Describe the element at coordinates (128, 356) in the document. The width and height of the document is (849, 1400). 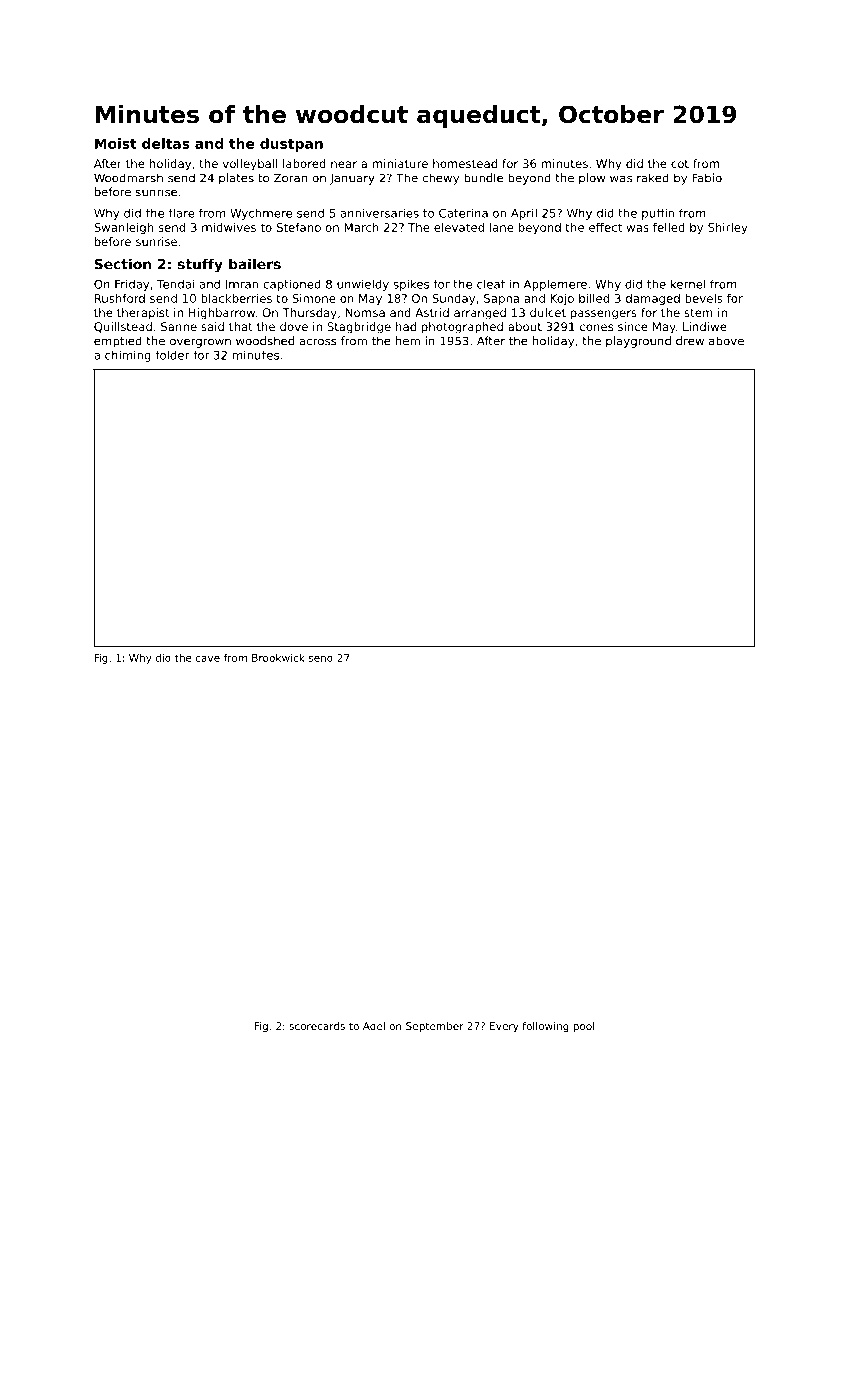
I see `chiming` at that location.
